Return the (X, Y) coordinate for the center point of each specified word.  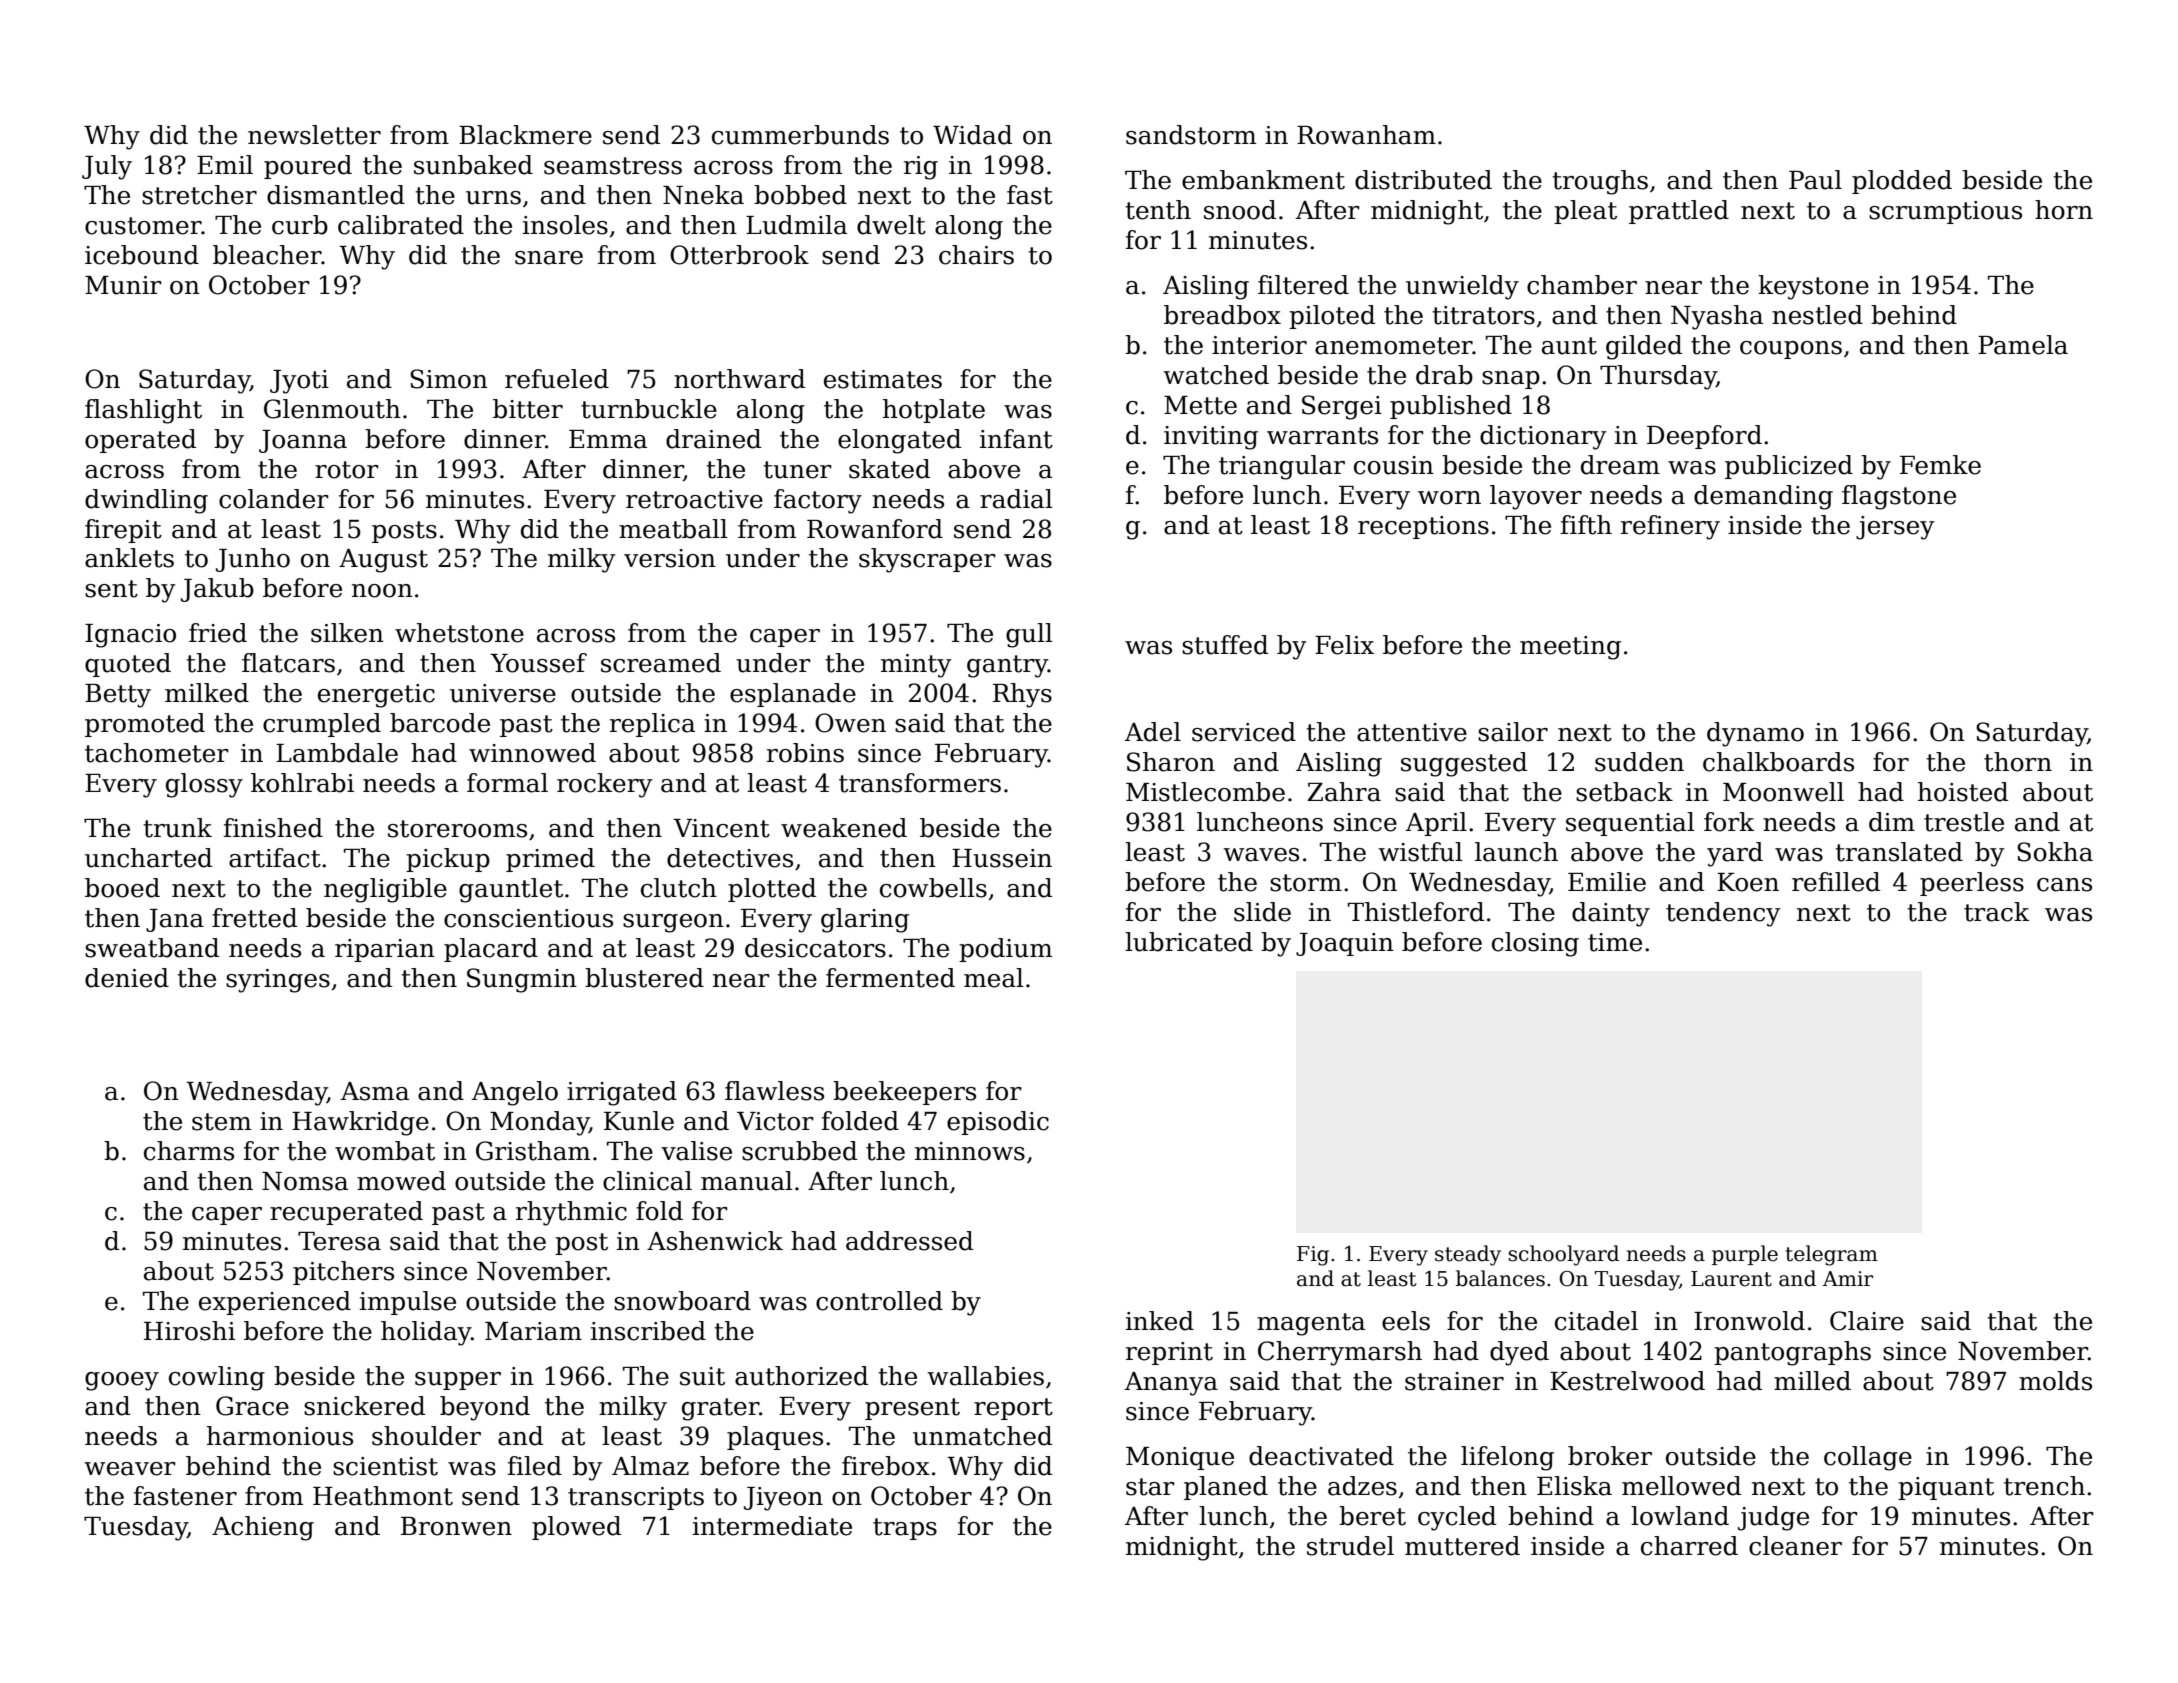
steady (1468, 1255)
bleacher (267, 255)
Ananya (1171, 1384)
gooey (122, 1381)
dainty (1611, 914)
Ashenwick (715, 1241)
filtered (1303, 285)
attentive (1412, 732)
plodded (1902, 182)
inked (1160, 1321)
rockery (604, 785)
